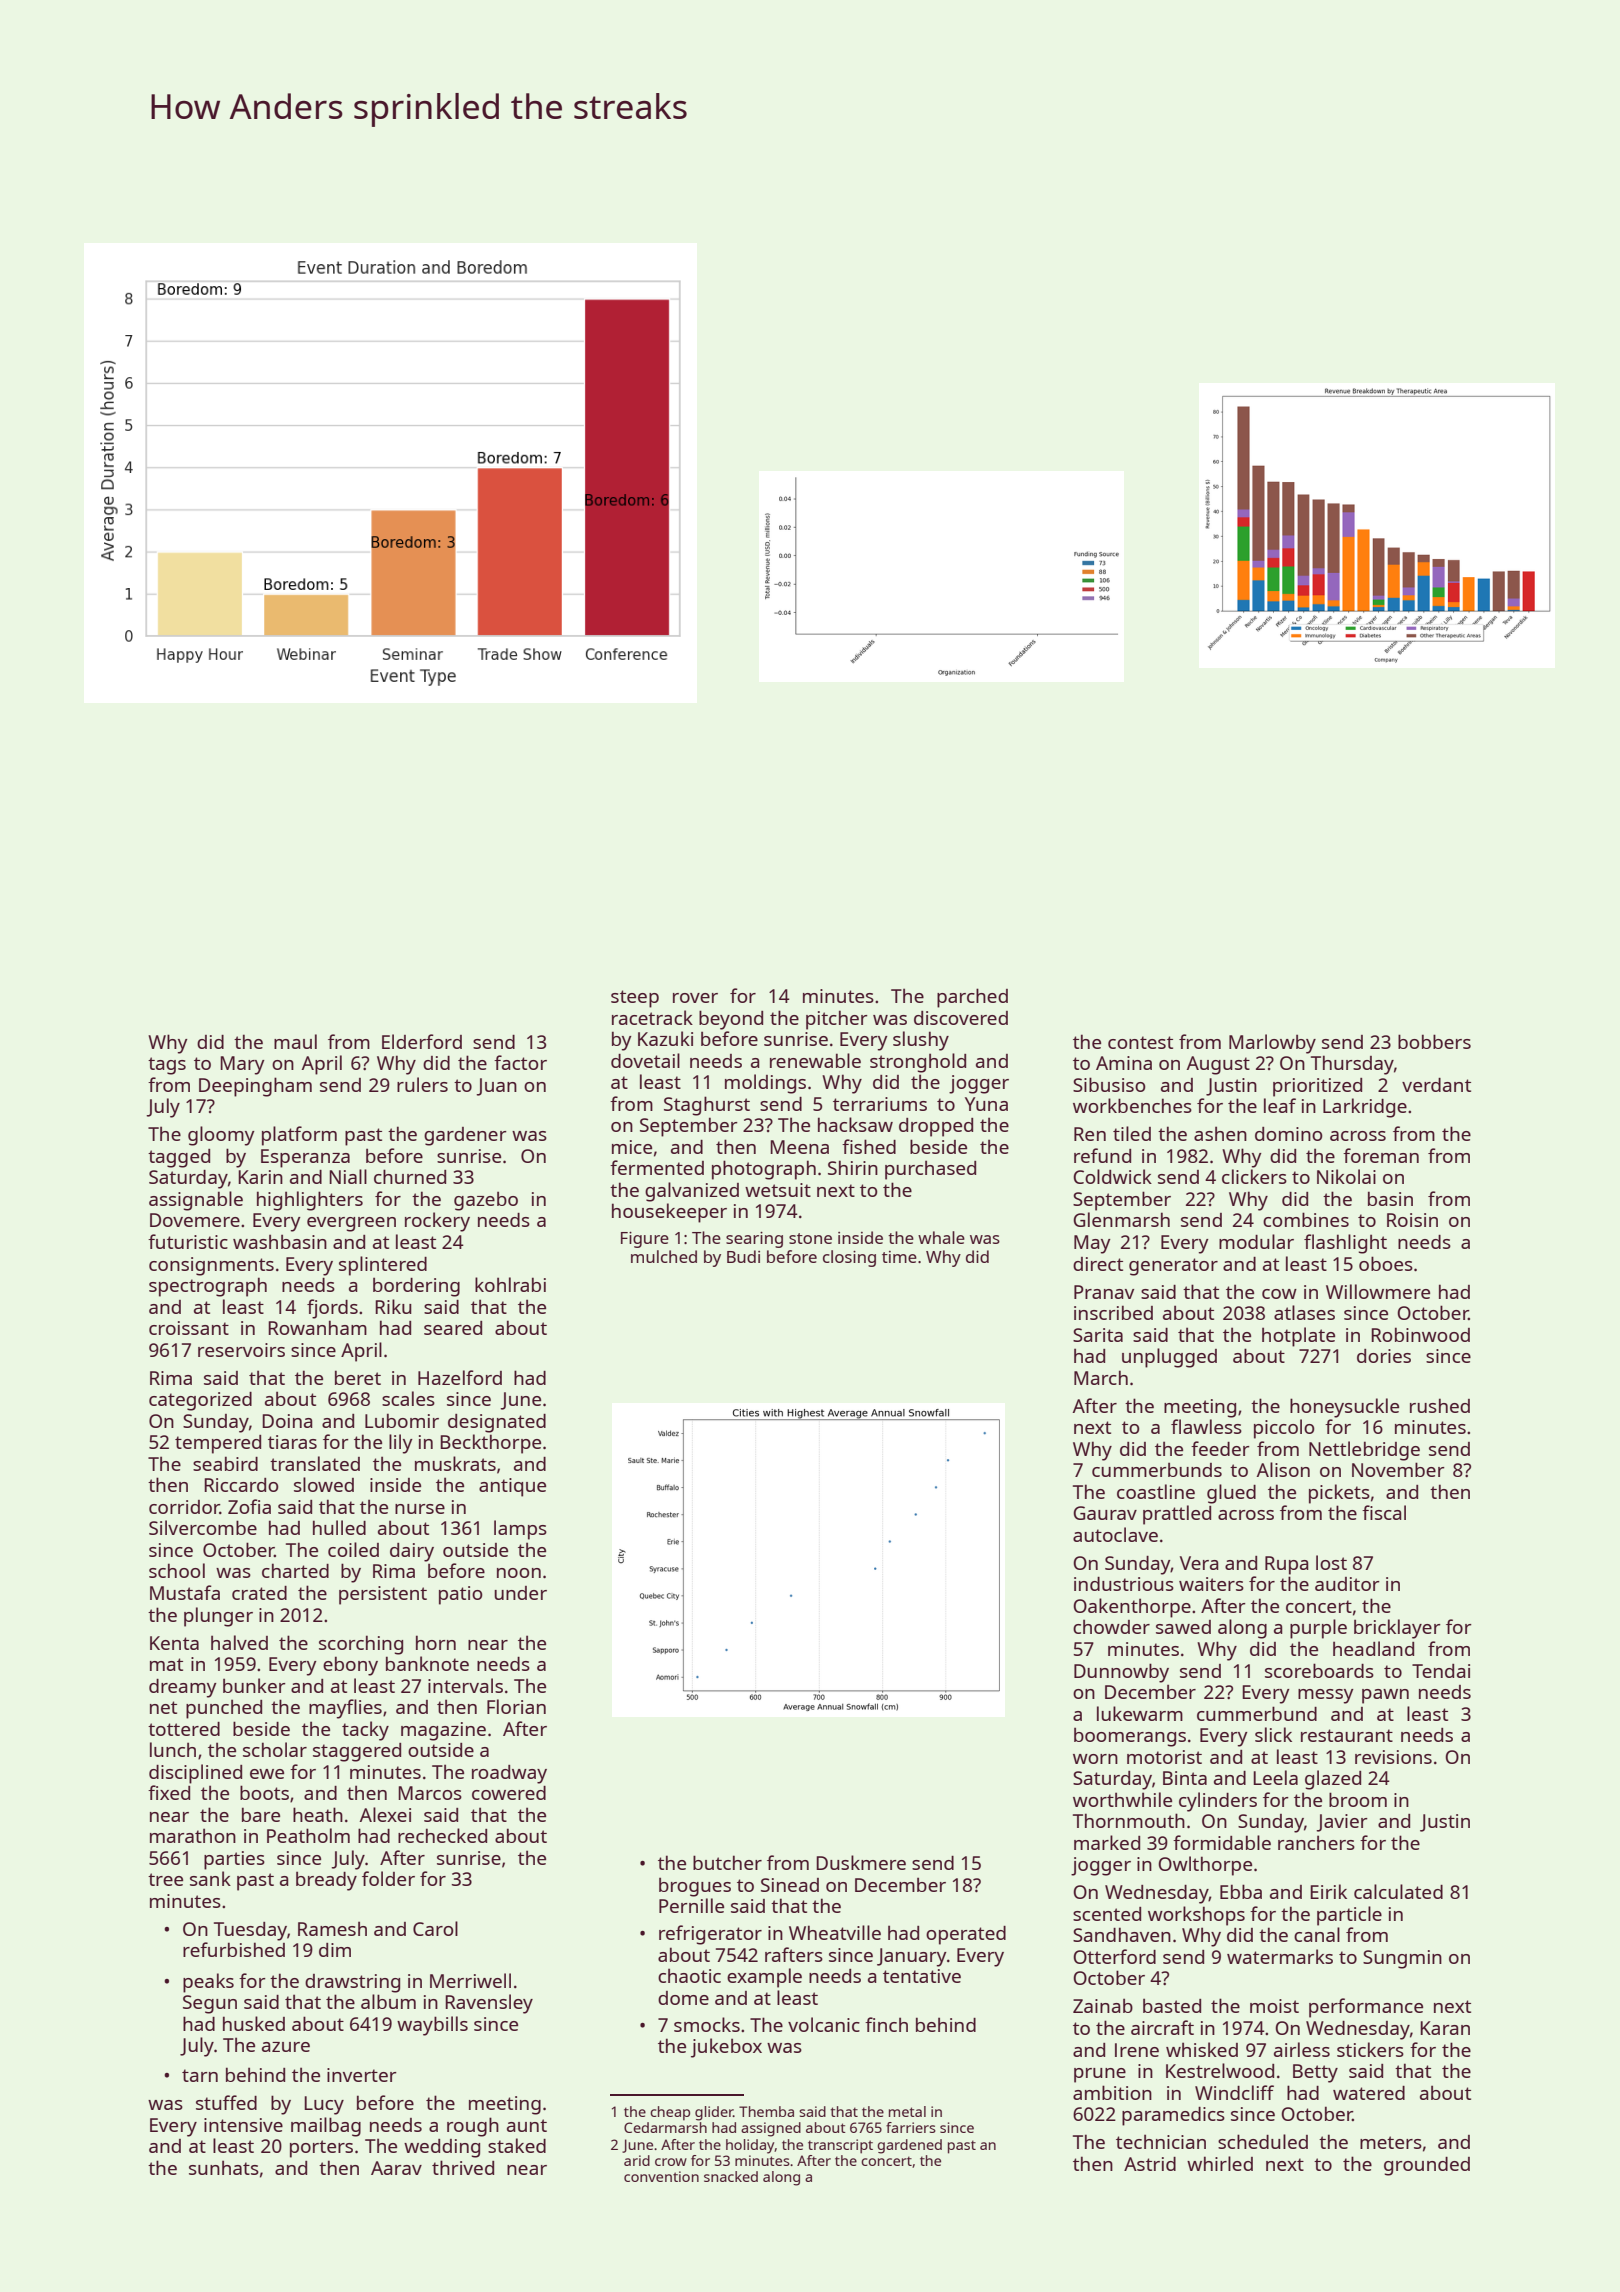  I want to click on Wheatville, so click(835, 1932).
